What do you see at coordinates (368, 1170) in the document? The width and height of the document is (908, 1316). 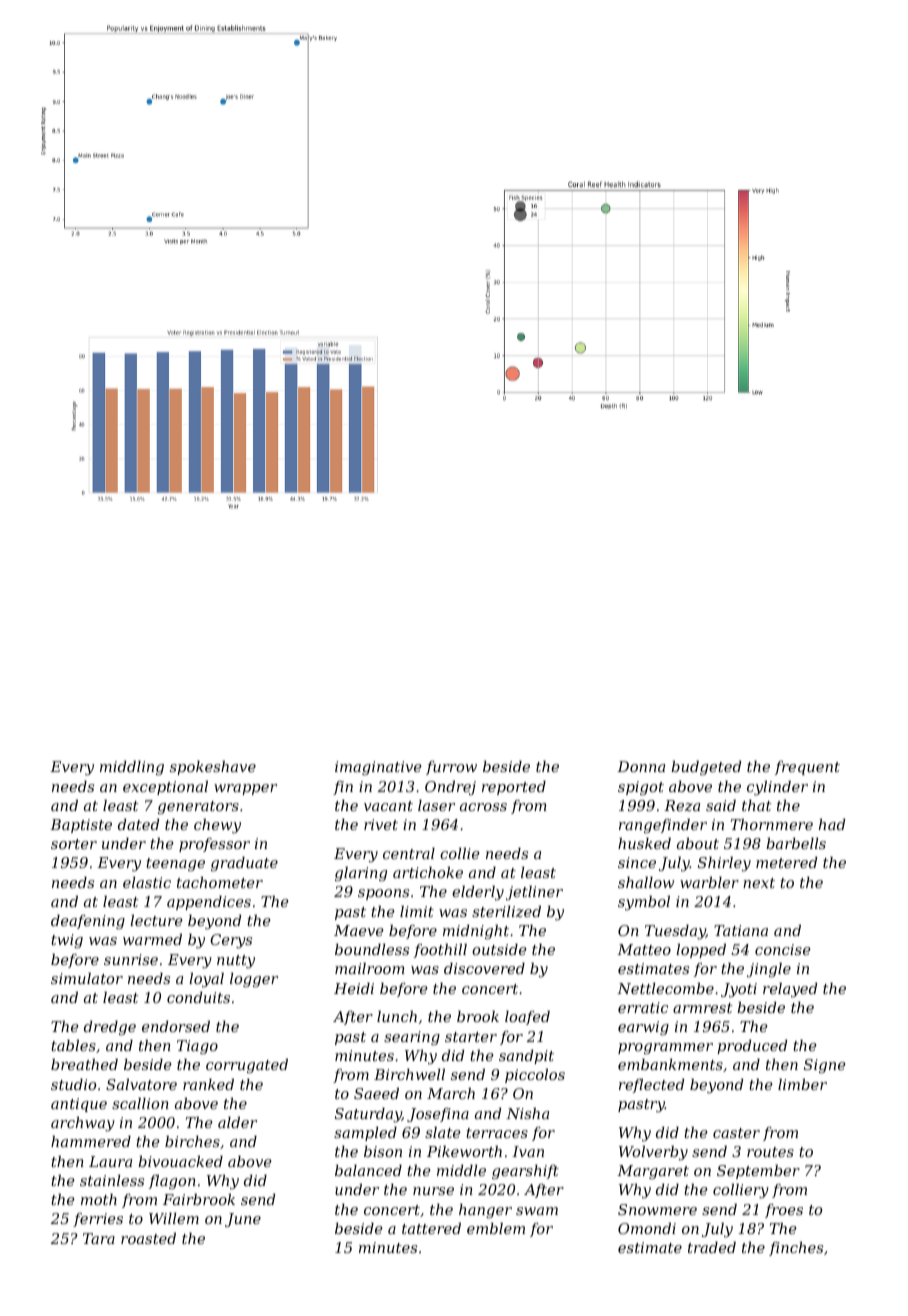 I see `balanced` at bounding box center [368, 1170].
